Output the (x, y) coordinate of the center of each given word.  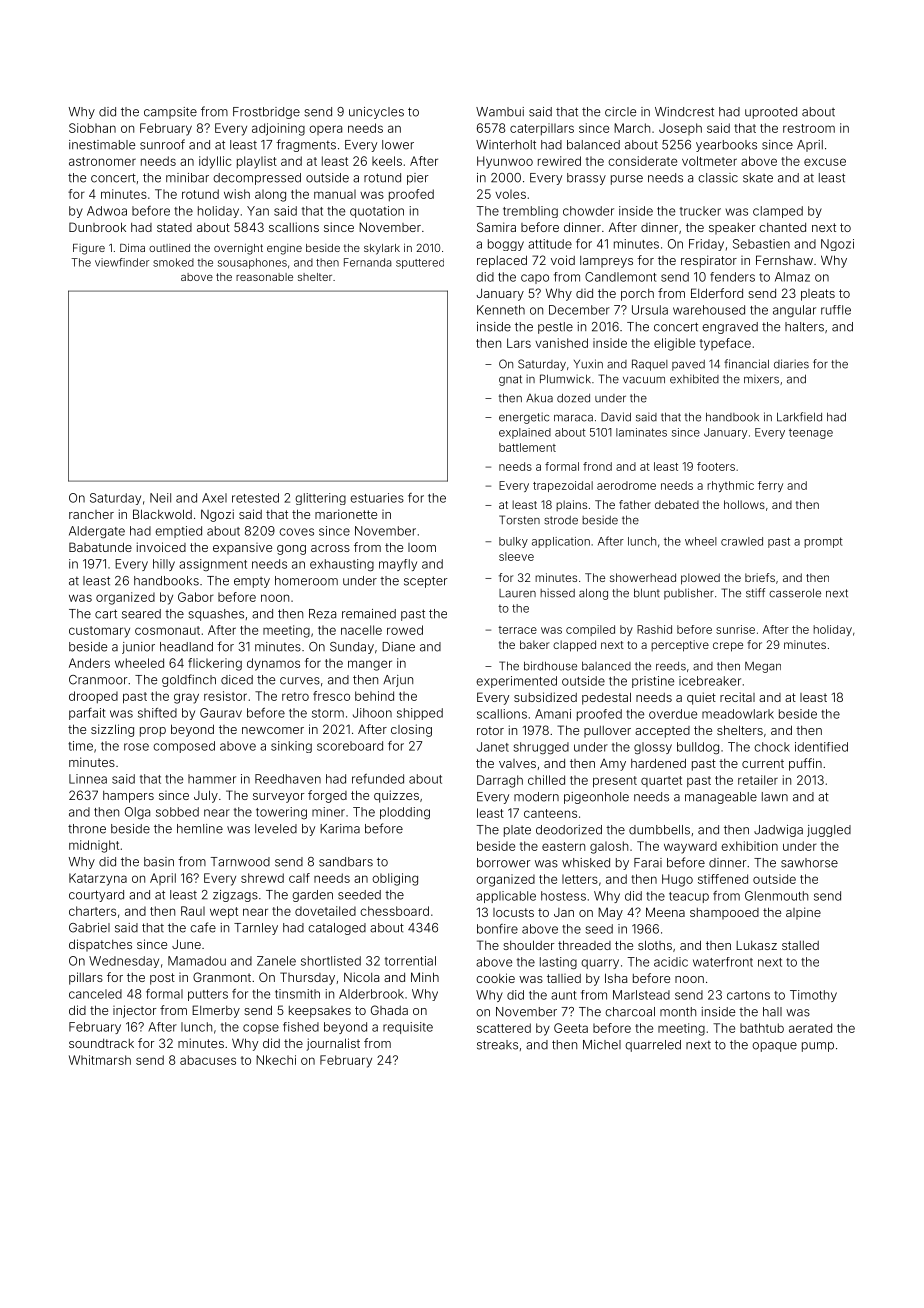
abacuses (208, 1060)
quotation (377, 212)
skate (758, 178)
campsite (170, 113)
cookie (495, 978)
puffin (805, 764)
